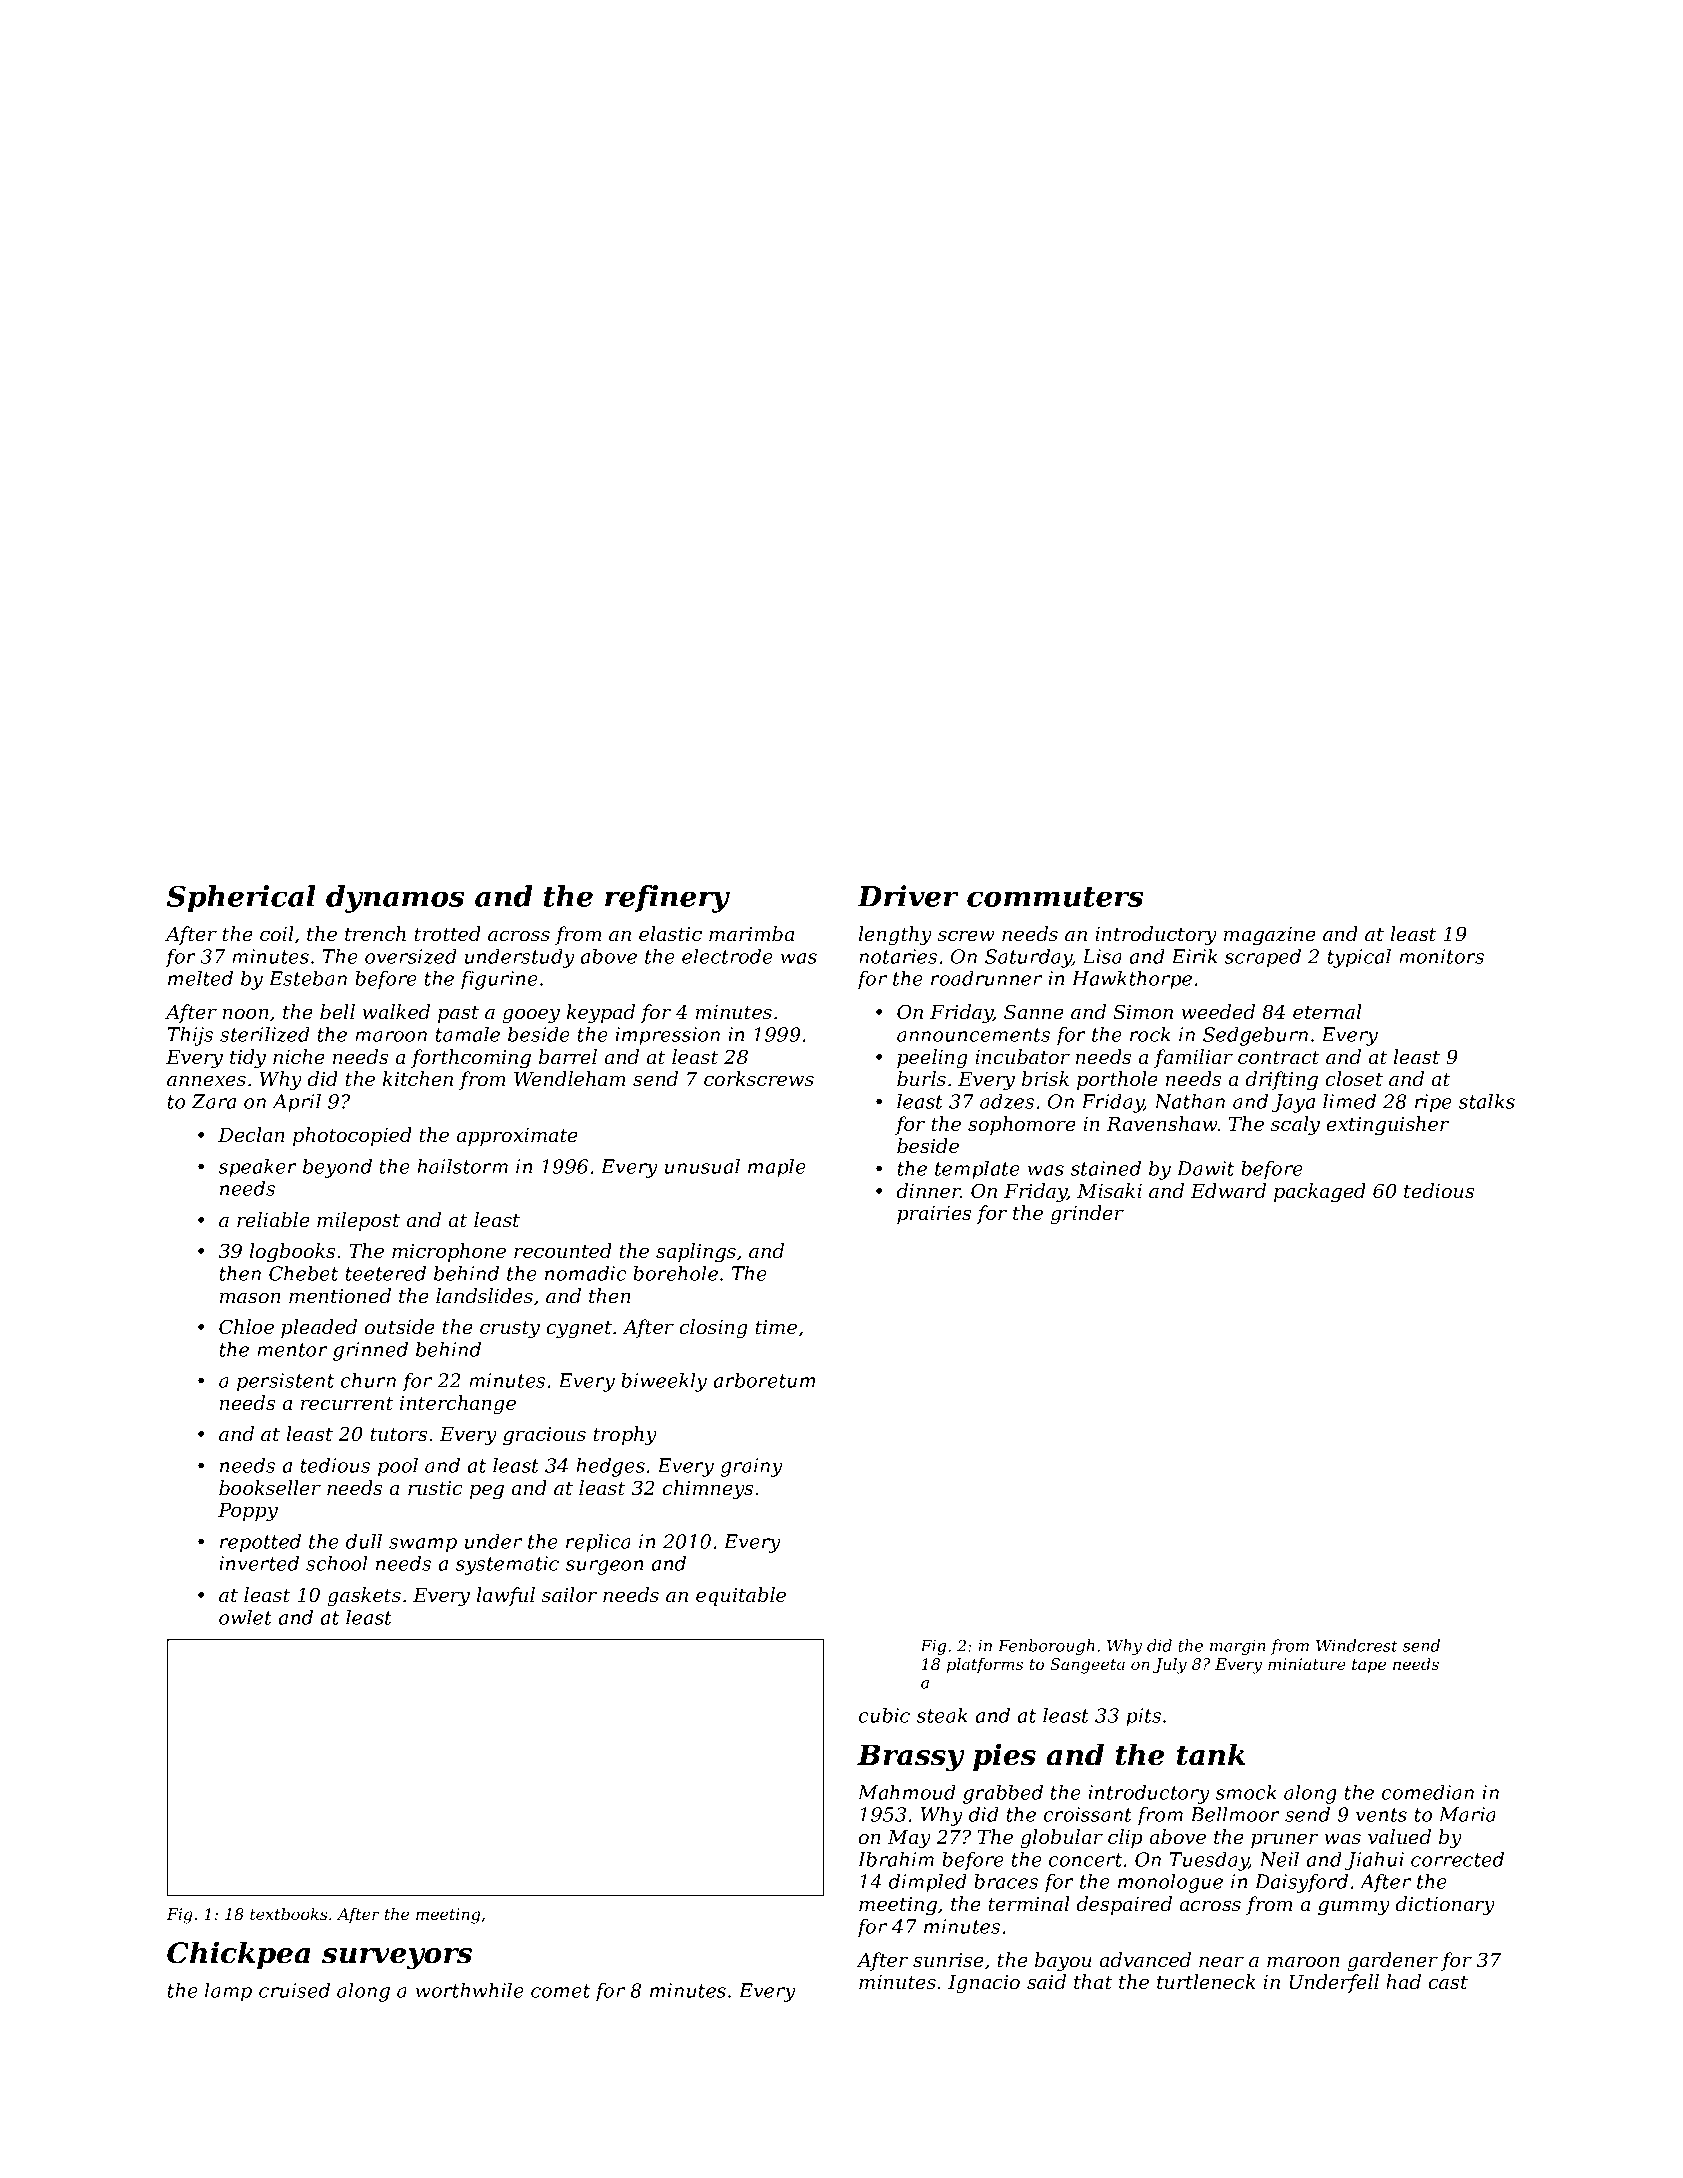  Describe the element at coordinates (1441, 956) in the image. I see `monitors` at that location.
